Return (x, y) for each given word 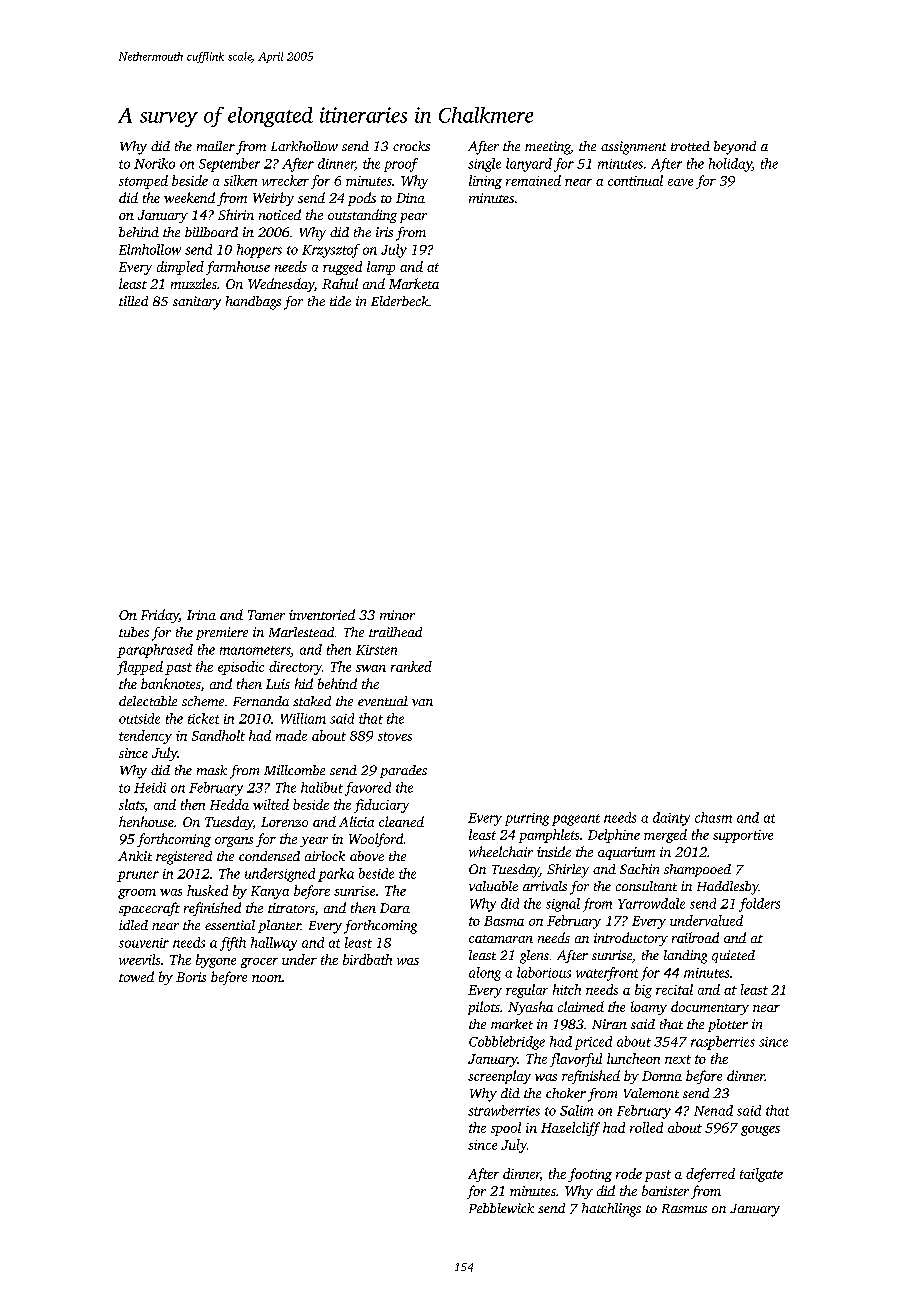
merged (665, 836)
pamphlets (549, 836)
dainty (671, 819)
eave (680, 182)
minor (397, 615)
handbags (253, 303)
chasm (713, 817)
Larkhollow (304, 146)
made (291, 735)
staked (312, 701)
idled (133, 925)
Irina (201, 615)
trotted (690, 146)
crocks (411, 146)
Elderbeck (400, 301)
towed (136, 976)
